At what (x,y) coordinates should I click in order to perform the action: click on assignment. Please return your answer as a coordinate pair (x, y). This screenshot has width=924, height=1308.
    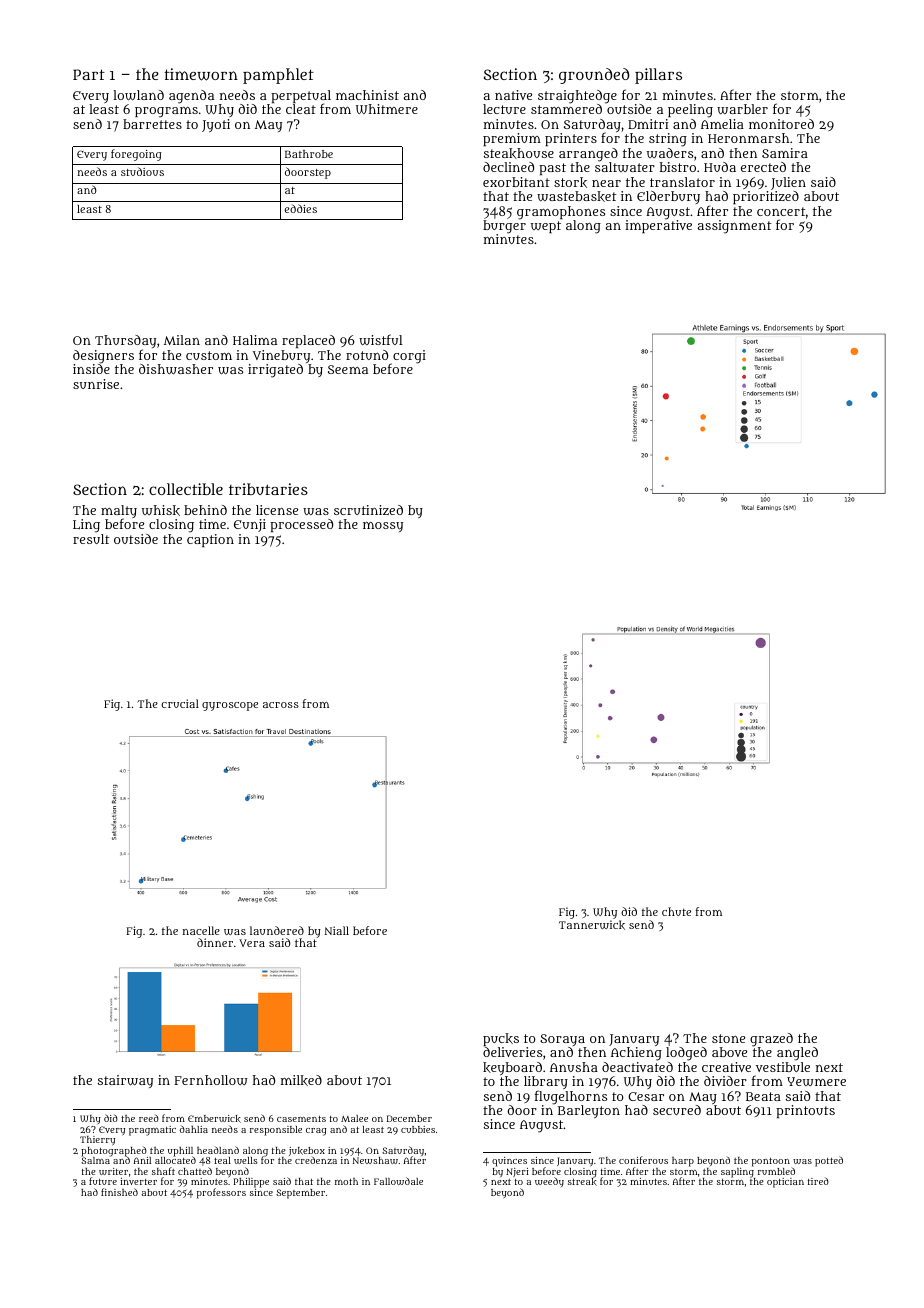
    Looking at the image, I should click on (735, 227).
